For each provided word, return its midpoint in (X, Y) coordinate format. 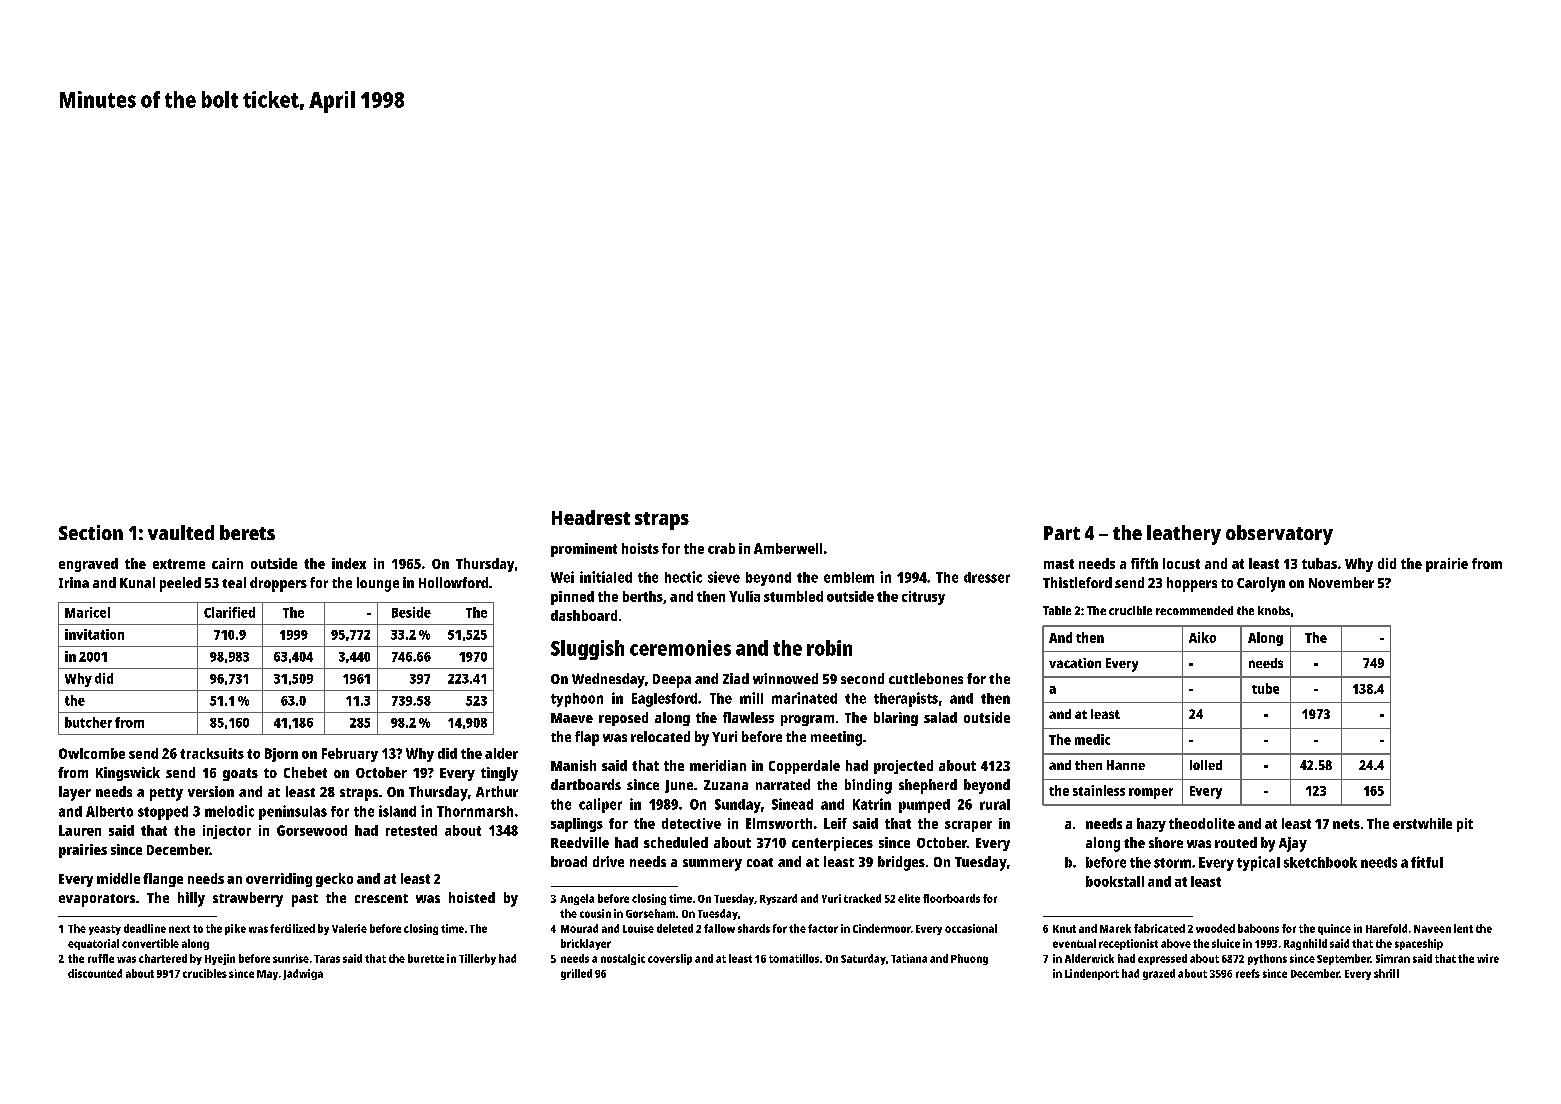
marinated (804, 698)
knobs (1274, 610)
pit (1465, 825)
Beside (411, 612)
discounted (95, 973)
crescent (381, 898)
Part (1062, 533)
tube (1265, 688)
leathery (1184, 535)
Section (91, 532)
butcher (88, 722)
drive (608, 861)
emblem (849, 577)
